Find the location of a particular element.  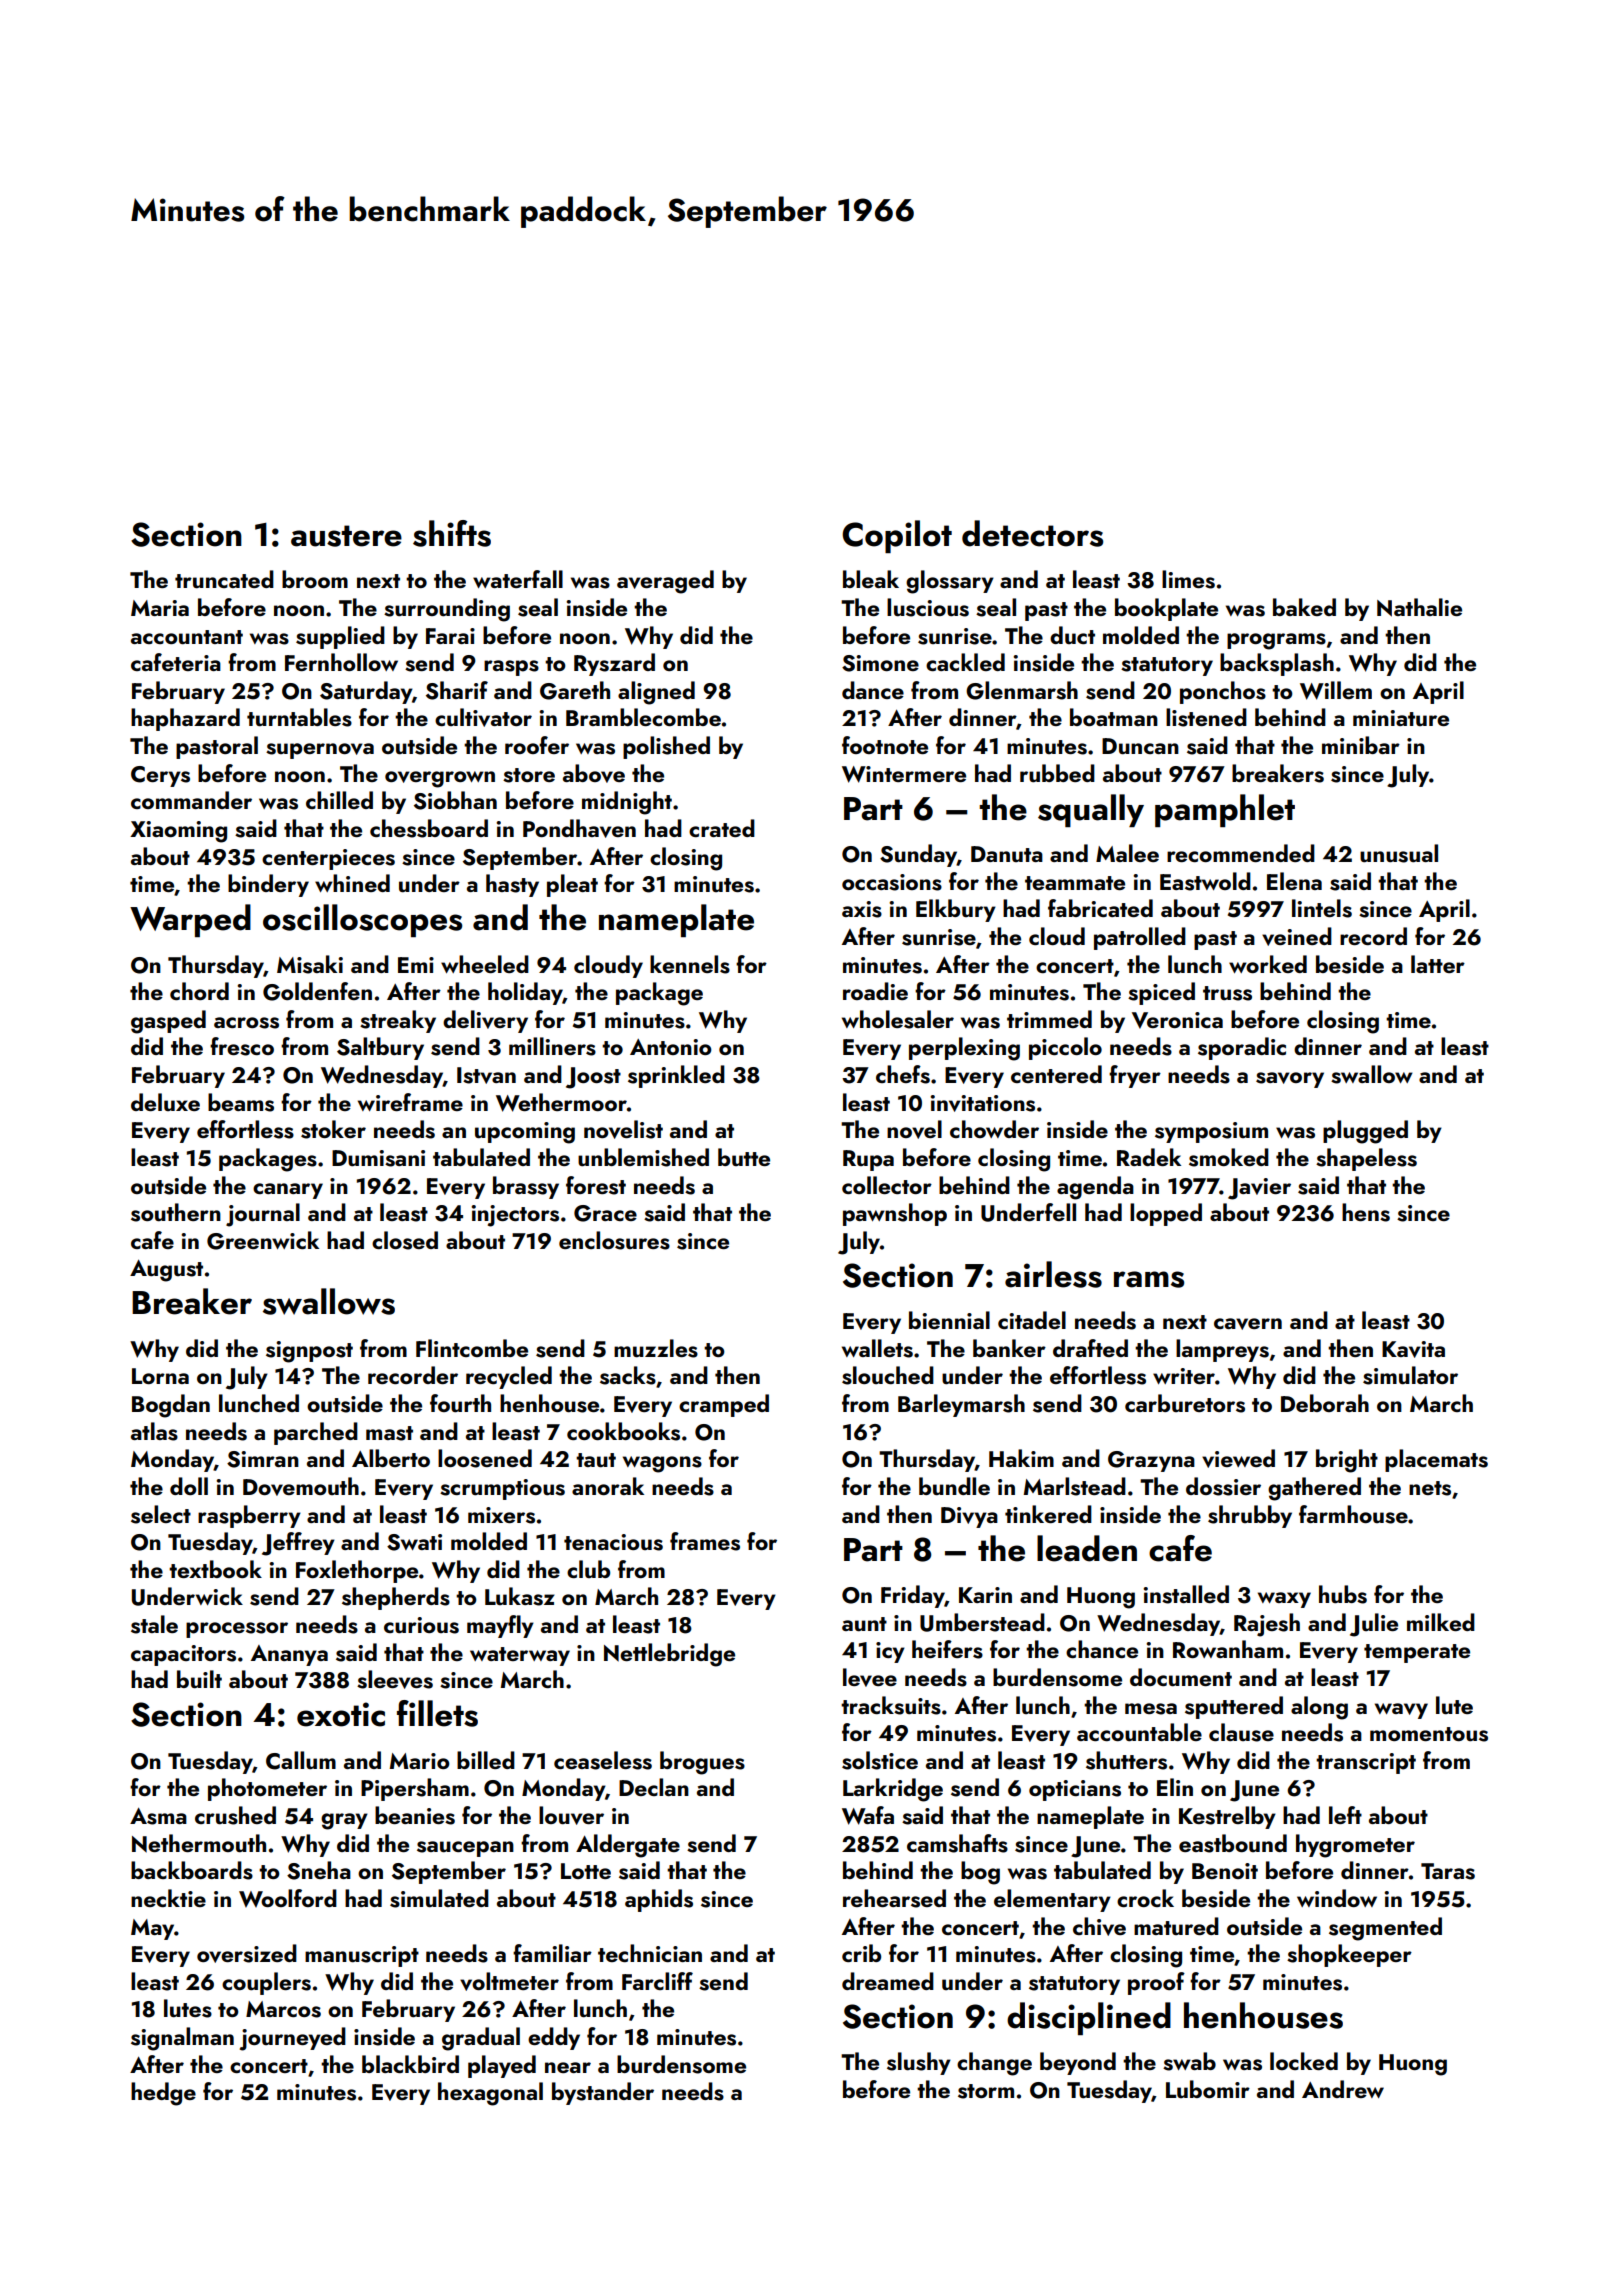

Wafa is located at coordinates (868, 1815).
